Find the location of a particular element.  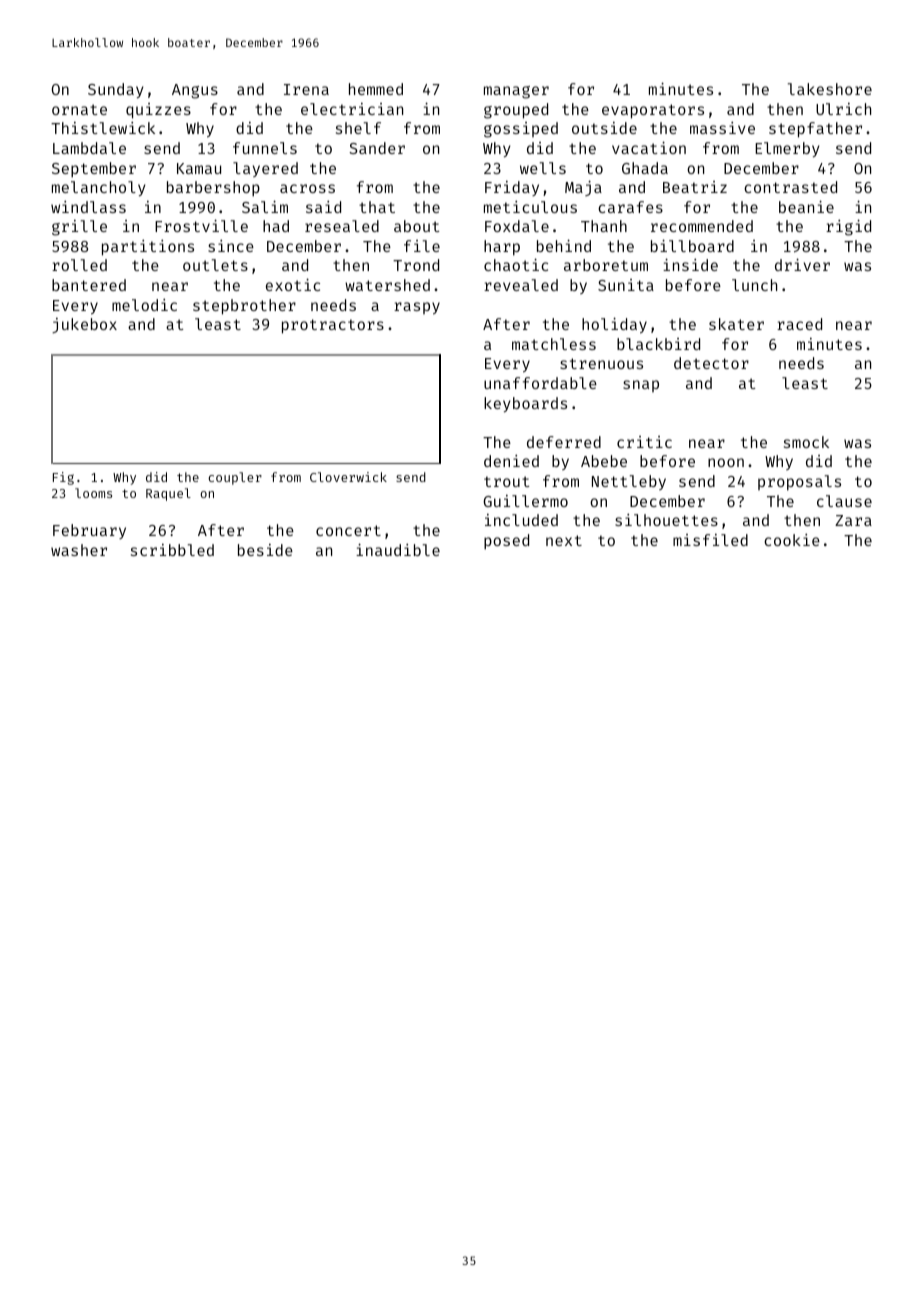

scribbled is located at coordinates (172, 550).
